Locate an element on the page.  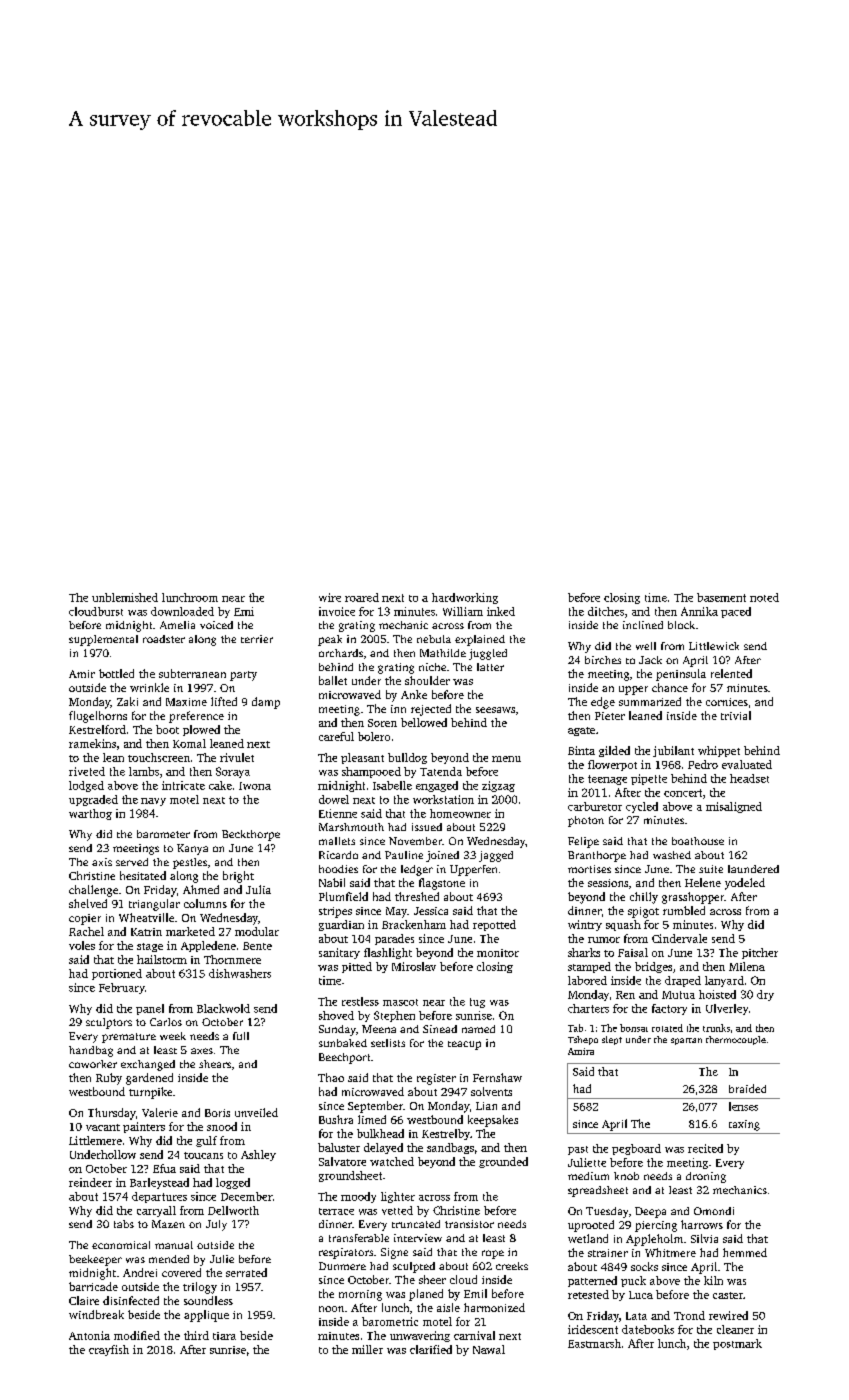
supplemental is located at coordinates (103, 640).
